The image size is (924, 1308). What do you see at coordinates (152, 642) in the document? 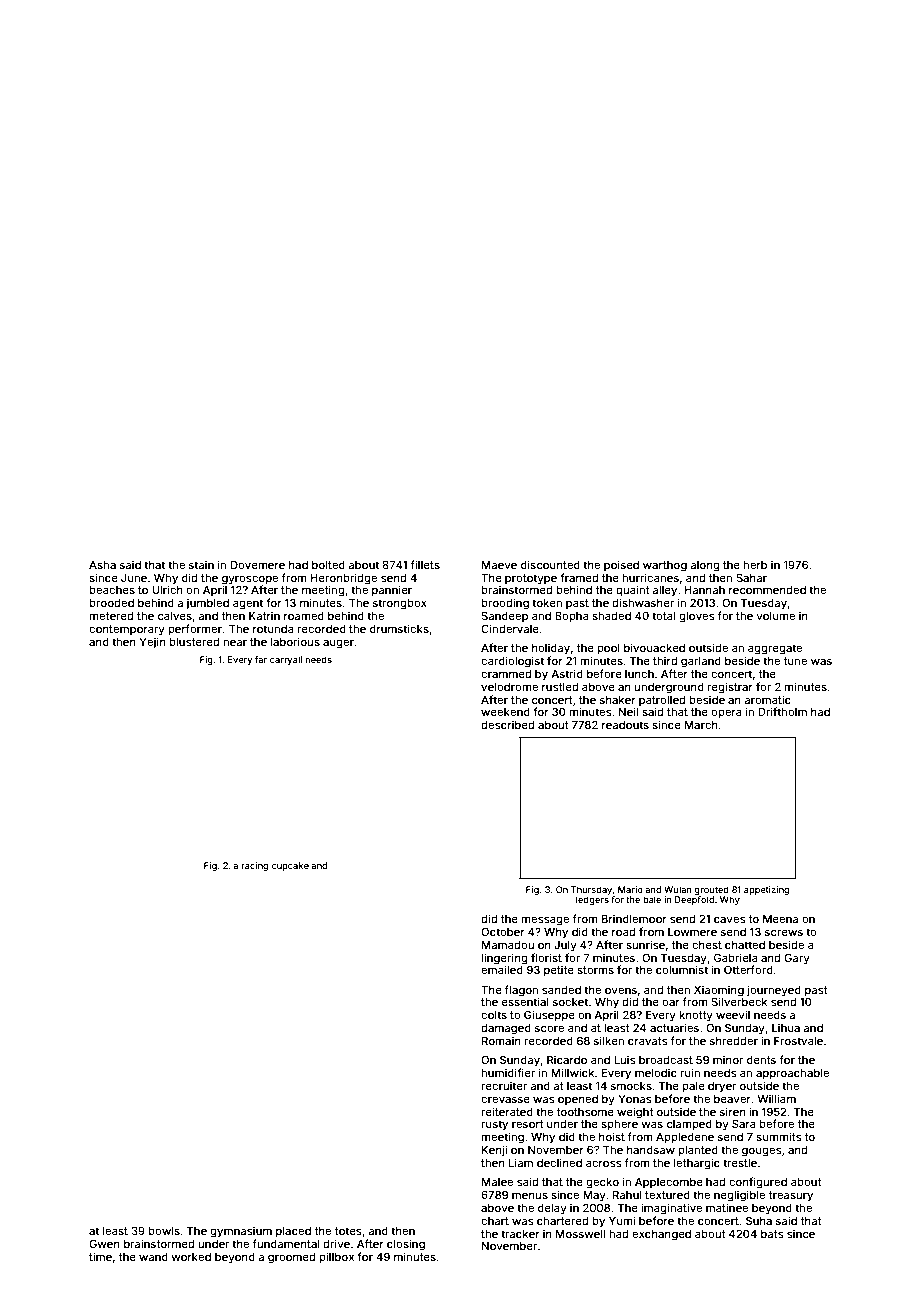
I see `Yejin` at bounding box center [152, 642].
